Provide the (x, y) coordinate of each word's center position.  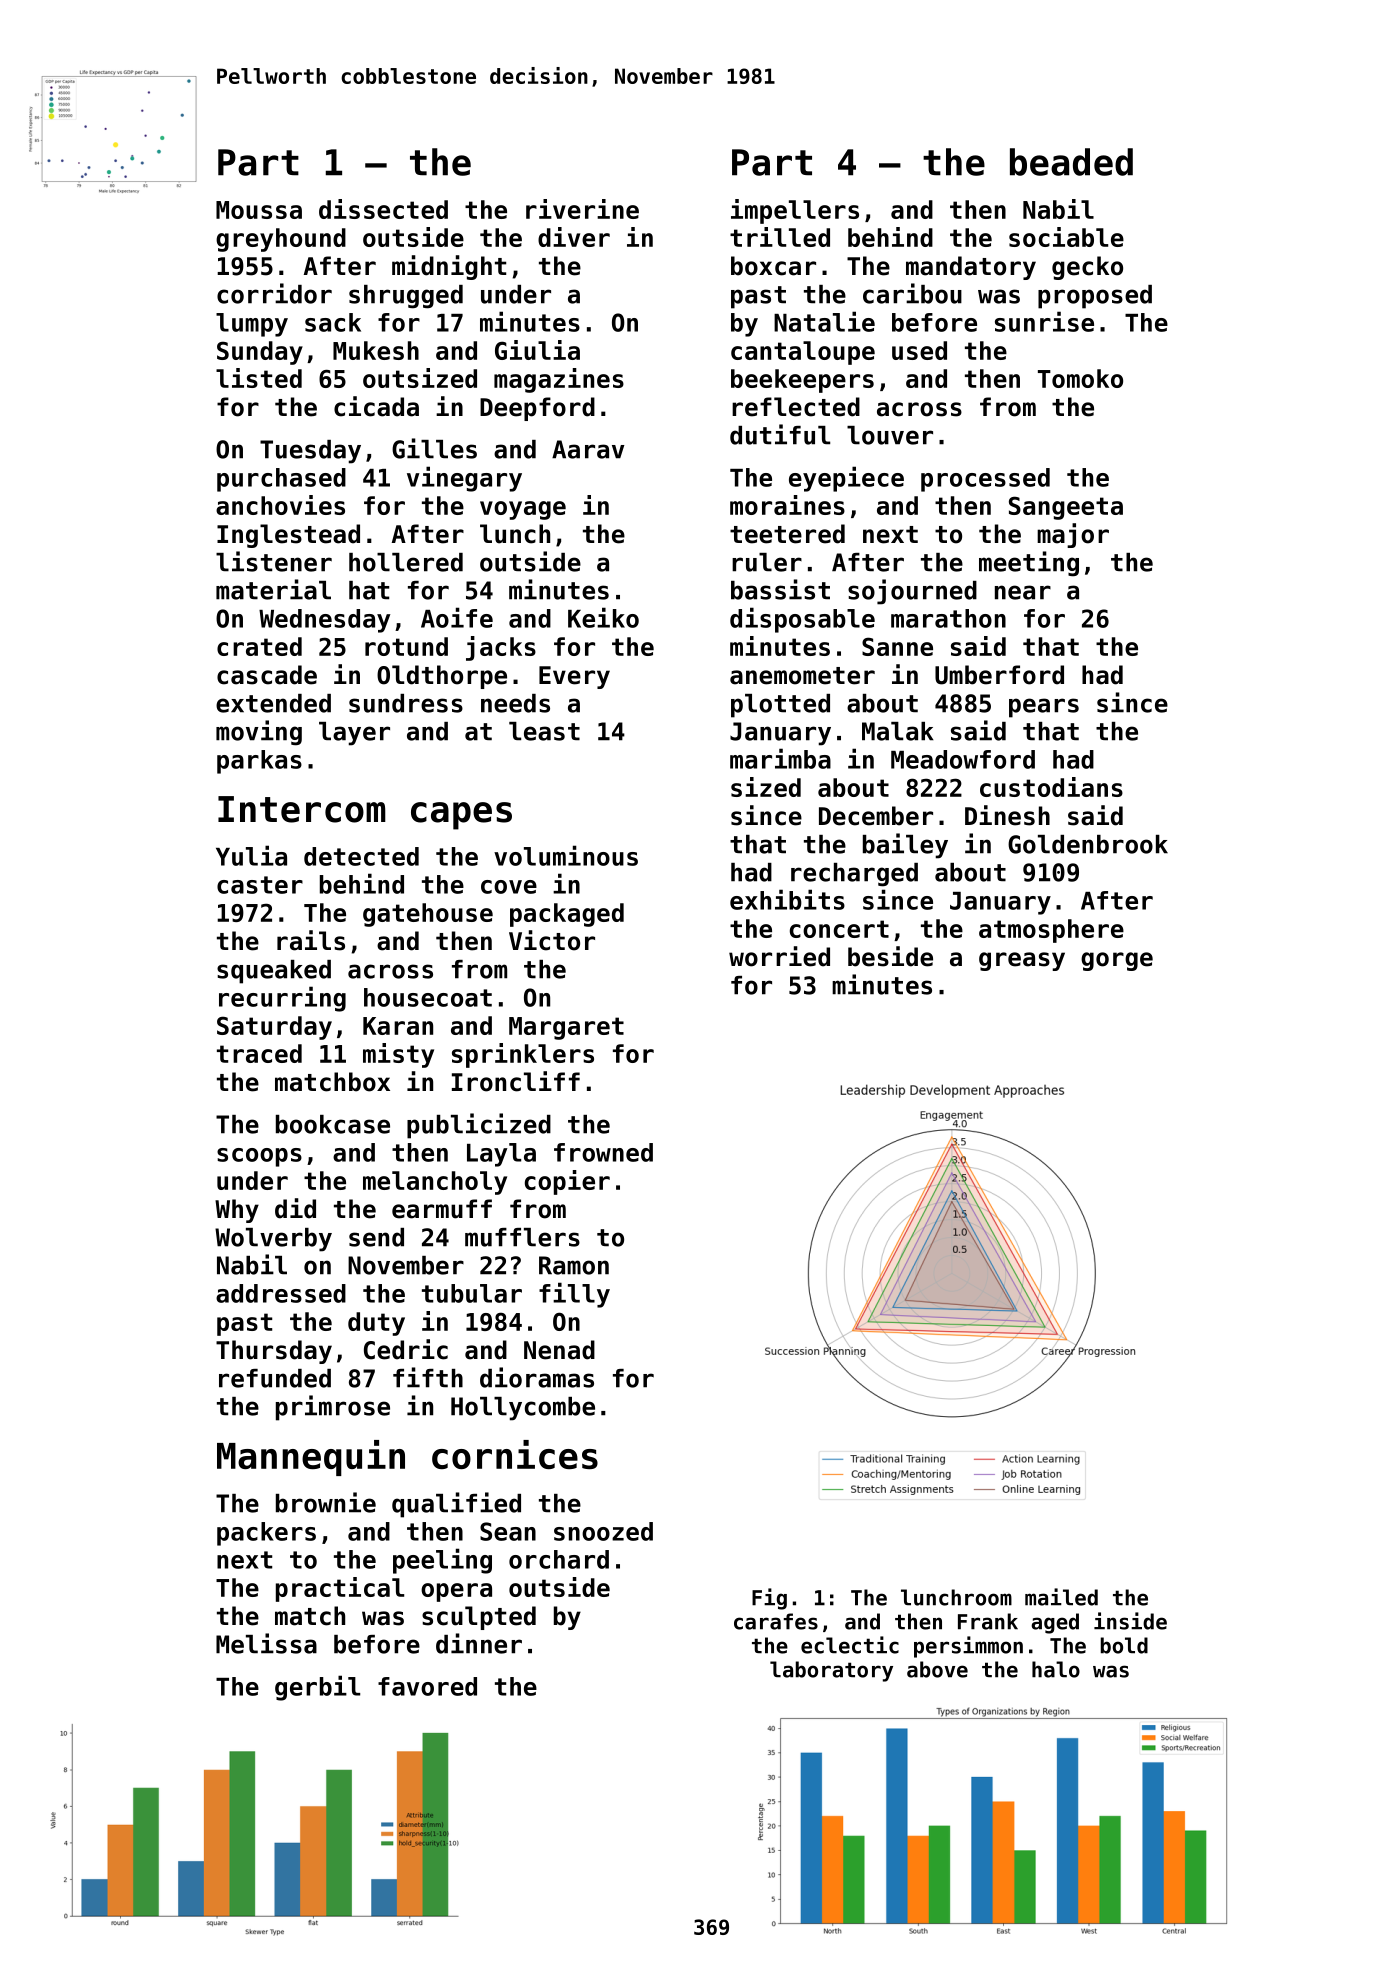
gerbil (317, 1688)
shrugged (406, 297)
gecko (1087, 268)
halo (1056, 1669)
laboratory (831, 1671)
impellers (795, 211)
